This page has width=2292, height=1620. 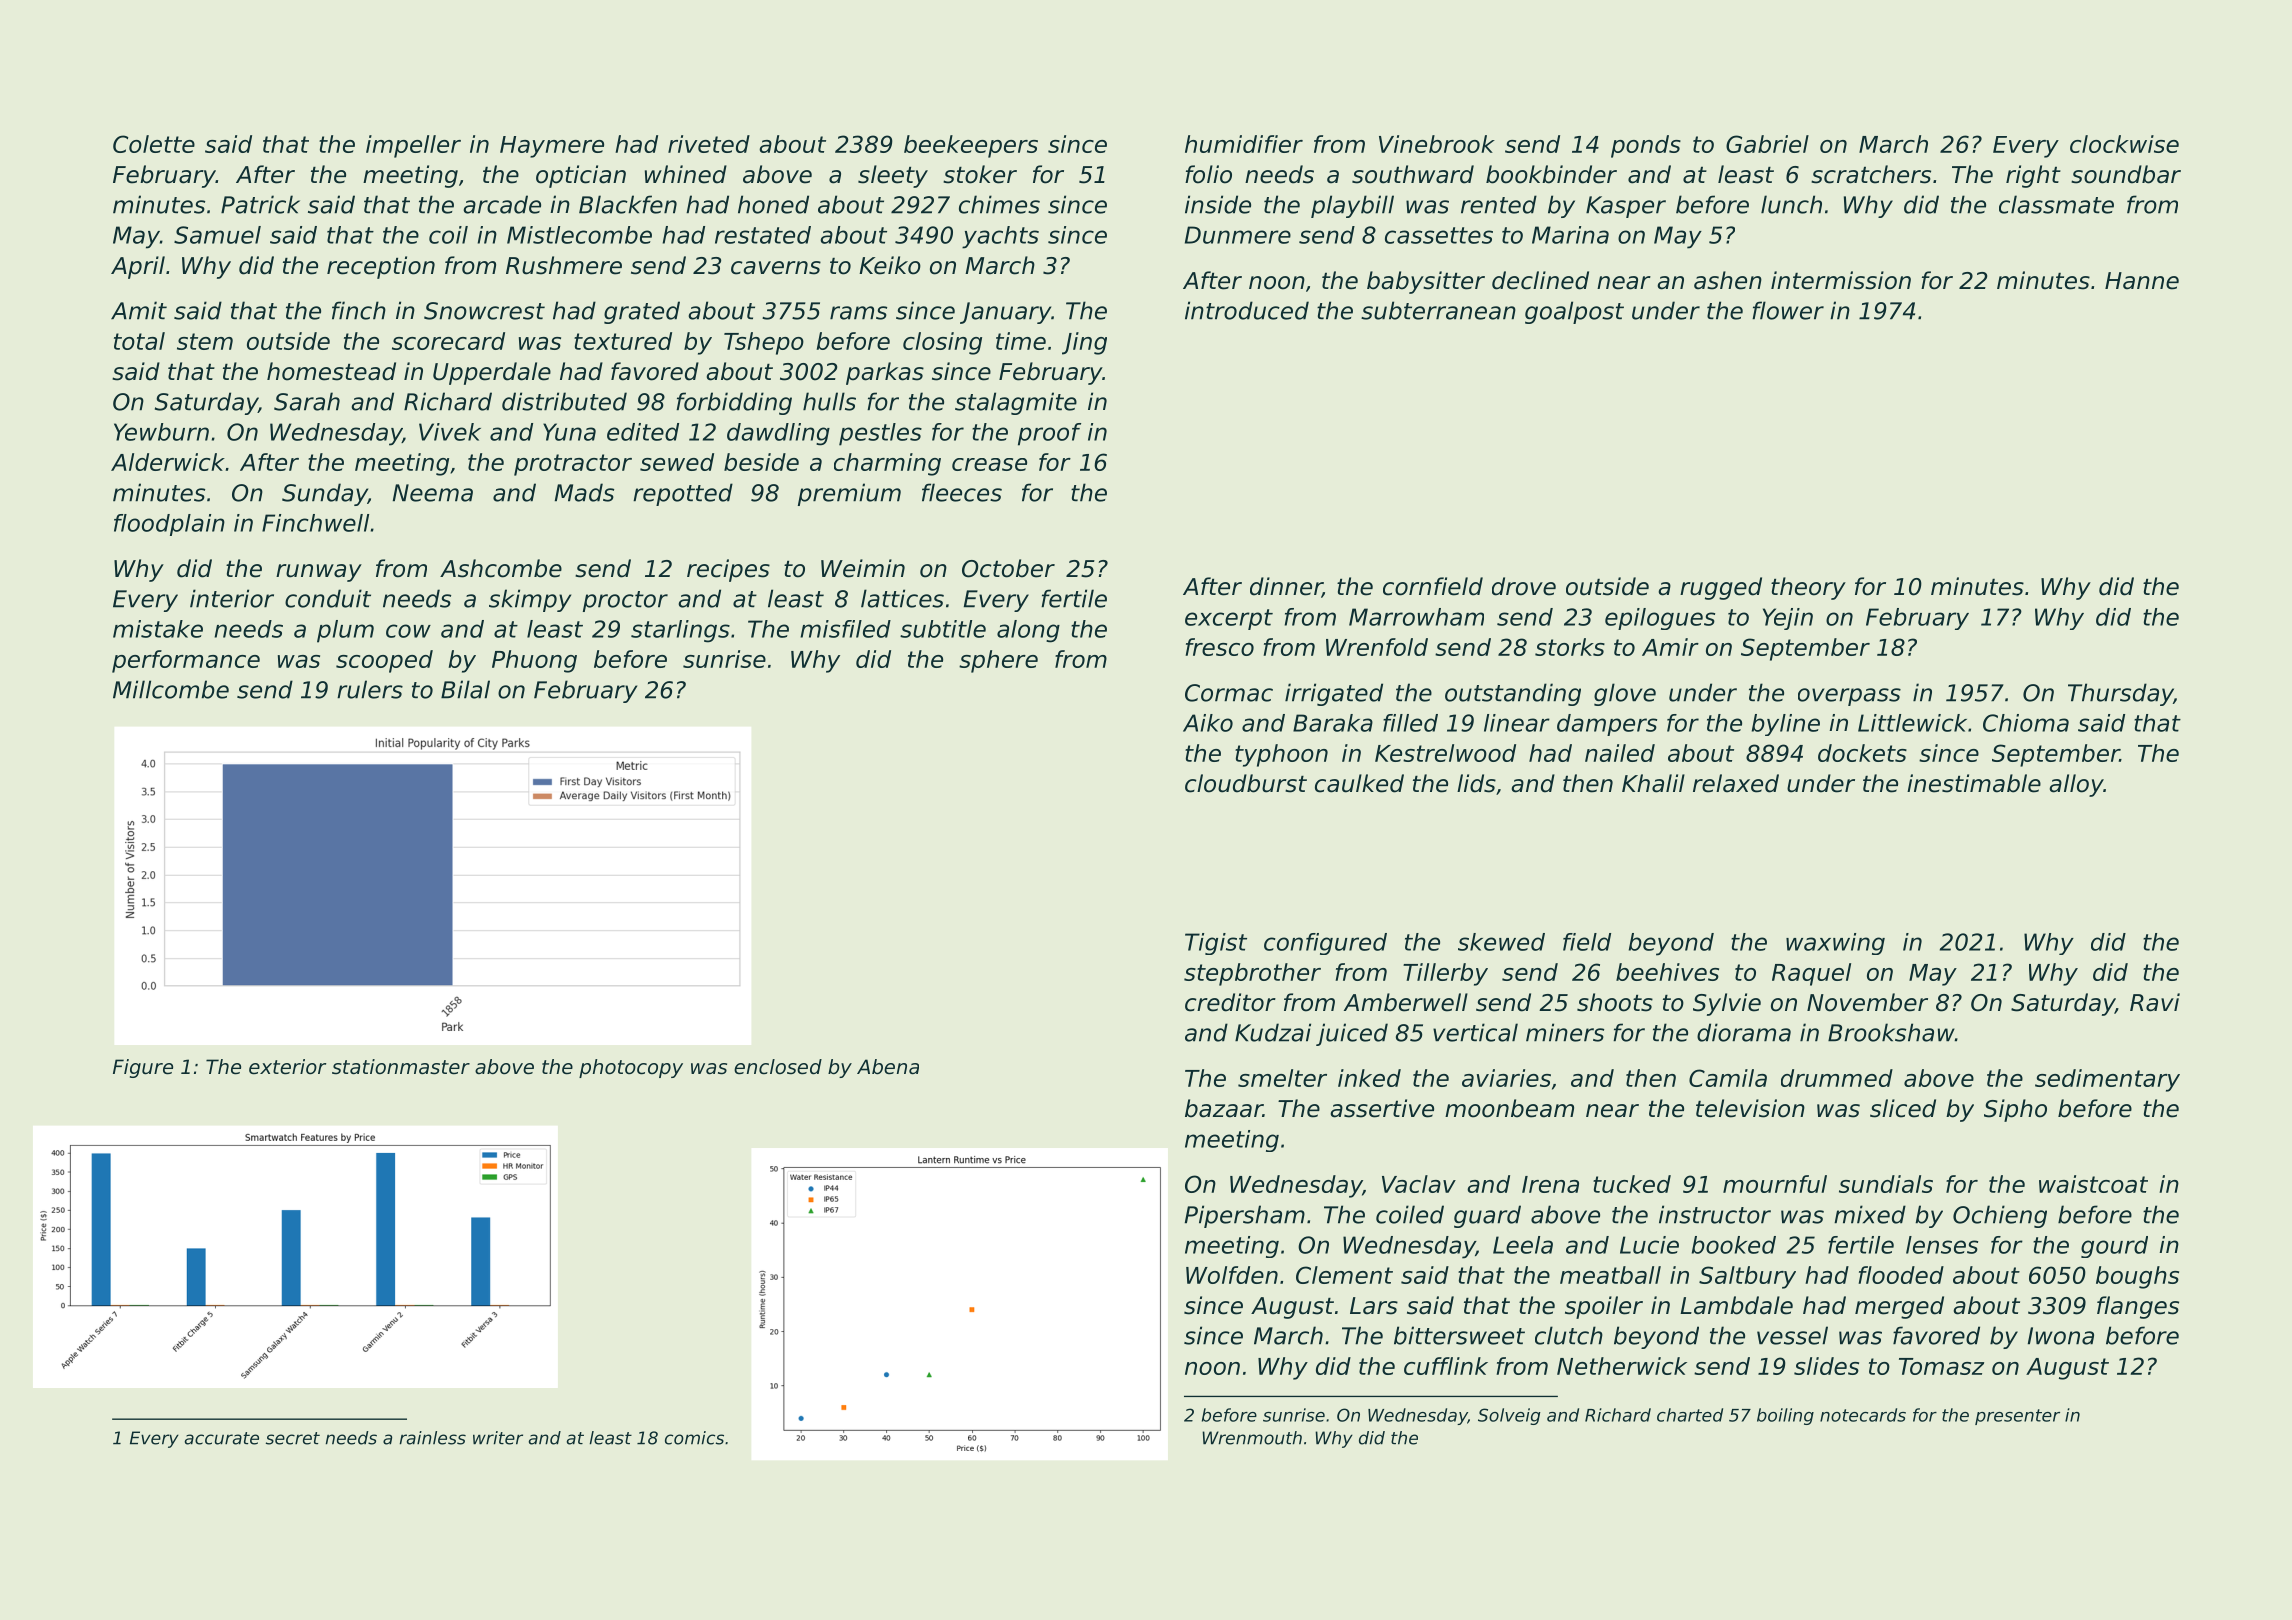 I want to click on Vivek, so click(x=450, y=432).
